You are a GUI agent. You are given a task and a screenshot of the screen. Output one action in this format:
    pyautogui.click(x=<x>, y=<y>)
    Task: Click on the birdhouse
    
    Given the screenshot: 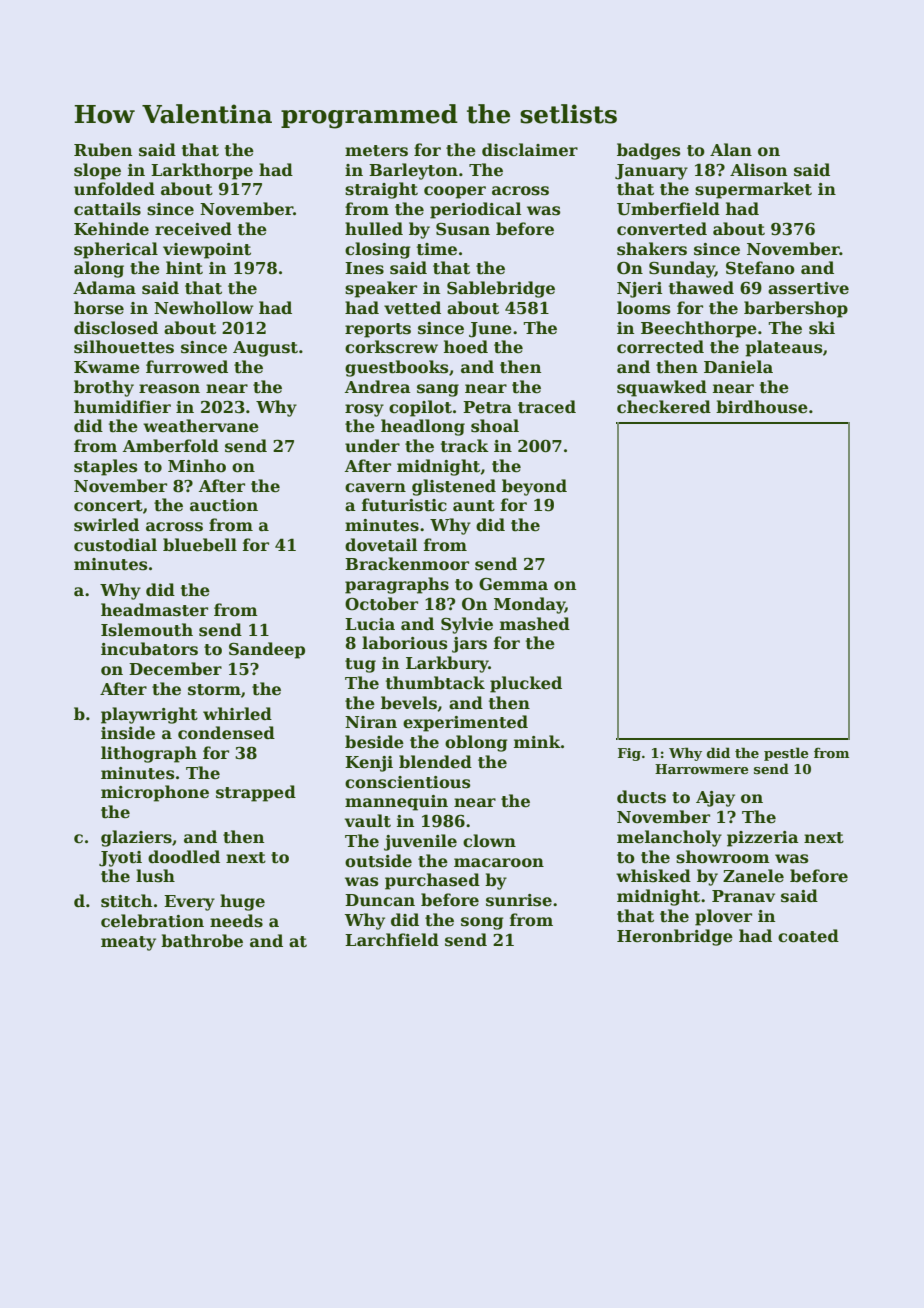 What is the action you would take?
    pyautogui.click(x=762, y=407)
